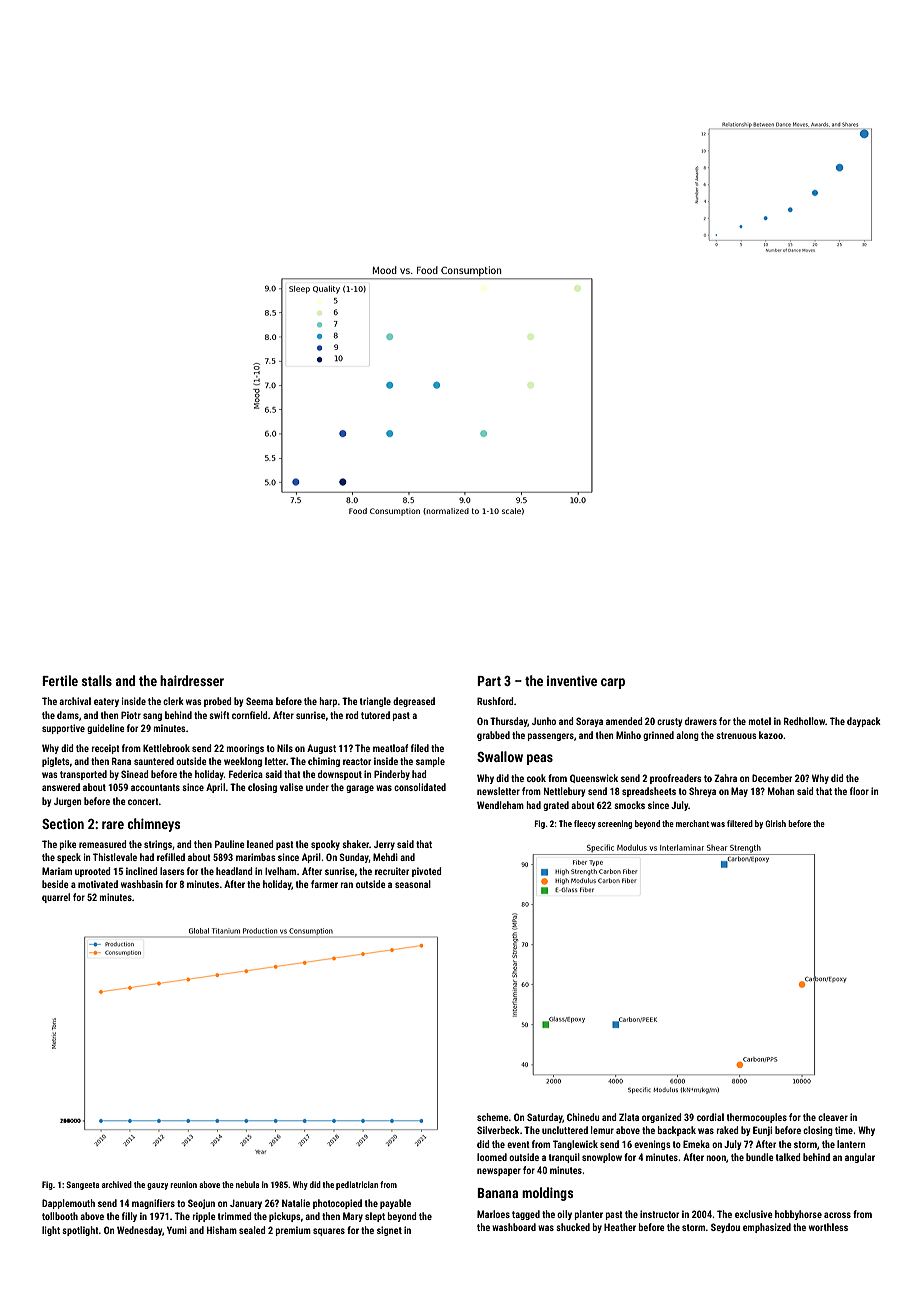 The width and height of the screenshot is (924, 1308). Describe the element at coordinates (493, 736) in the screenshot. I see `grabbed` at that location.
